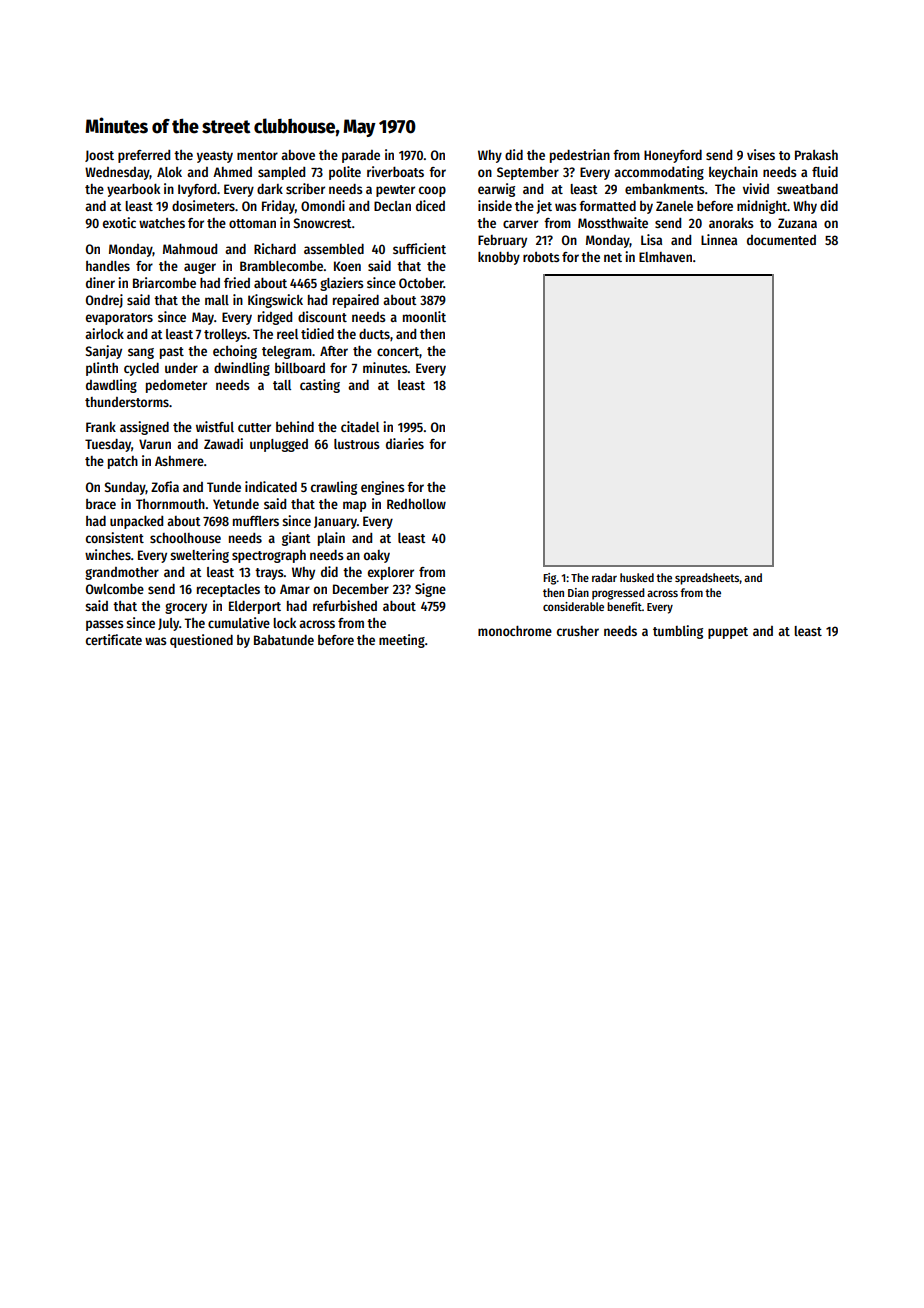 The width and height of the document is (924, 1308). What do you see at coordinates (580, 156) in the document?
I see `pedestrian` at bounding box center [580, 156].
